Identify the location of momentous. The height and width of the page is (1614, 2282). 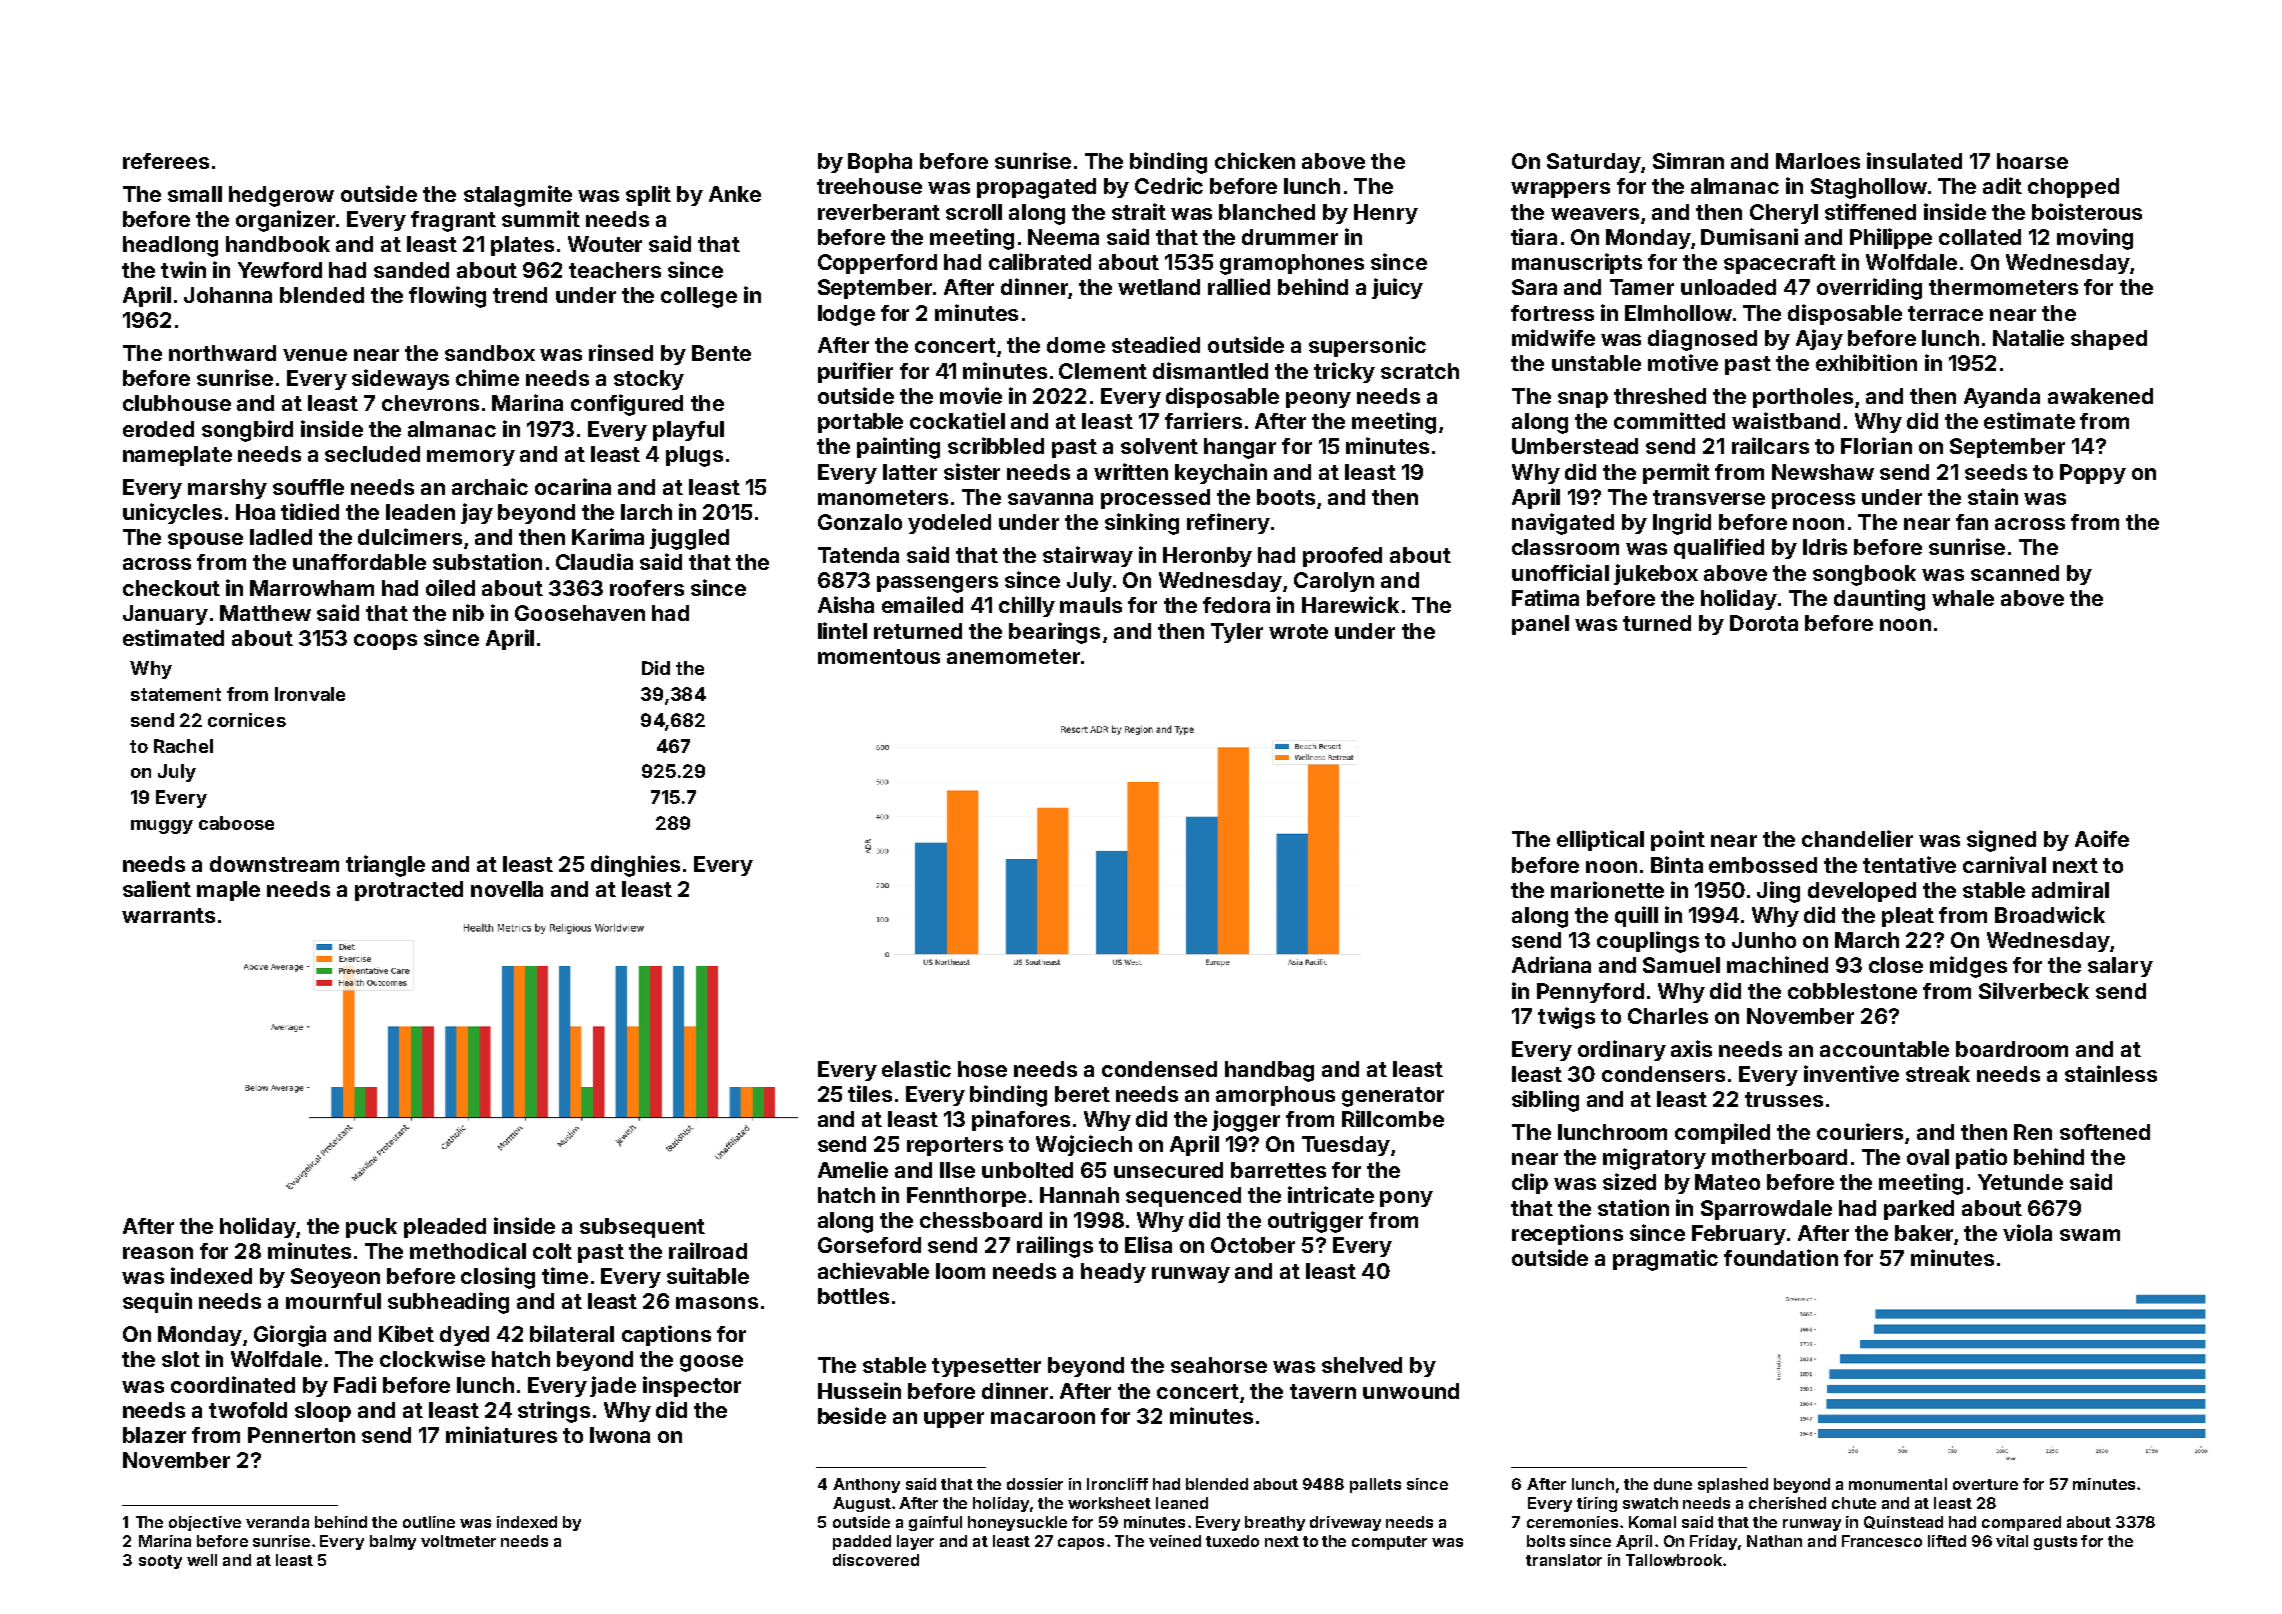
(879, 656).
